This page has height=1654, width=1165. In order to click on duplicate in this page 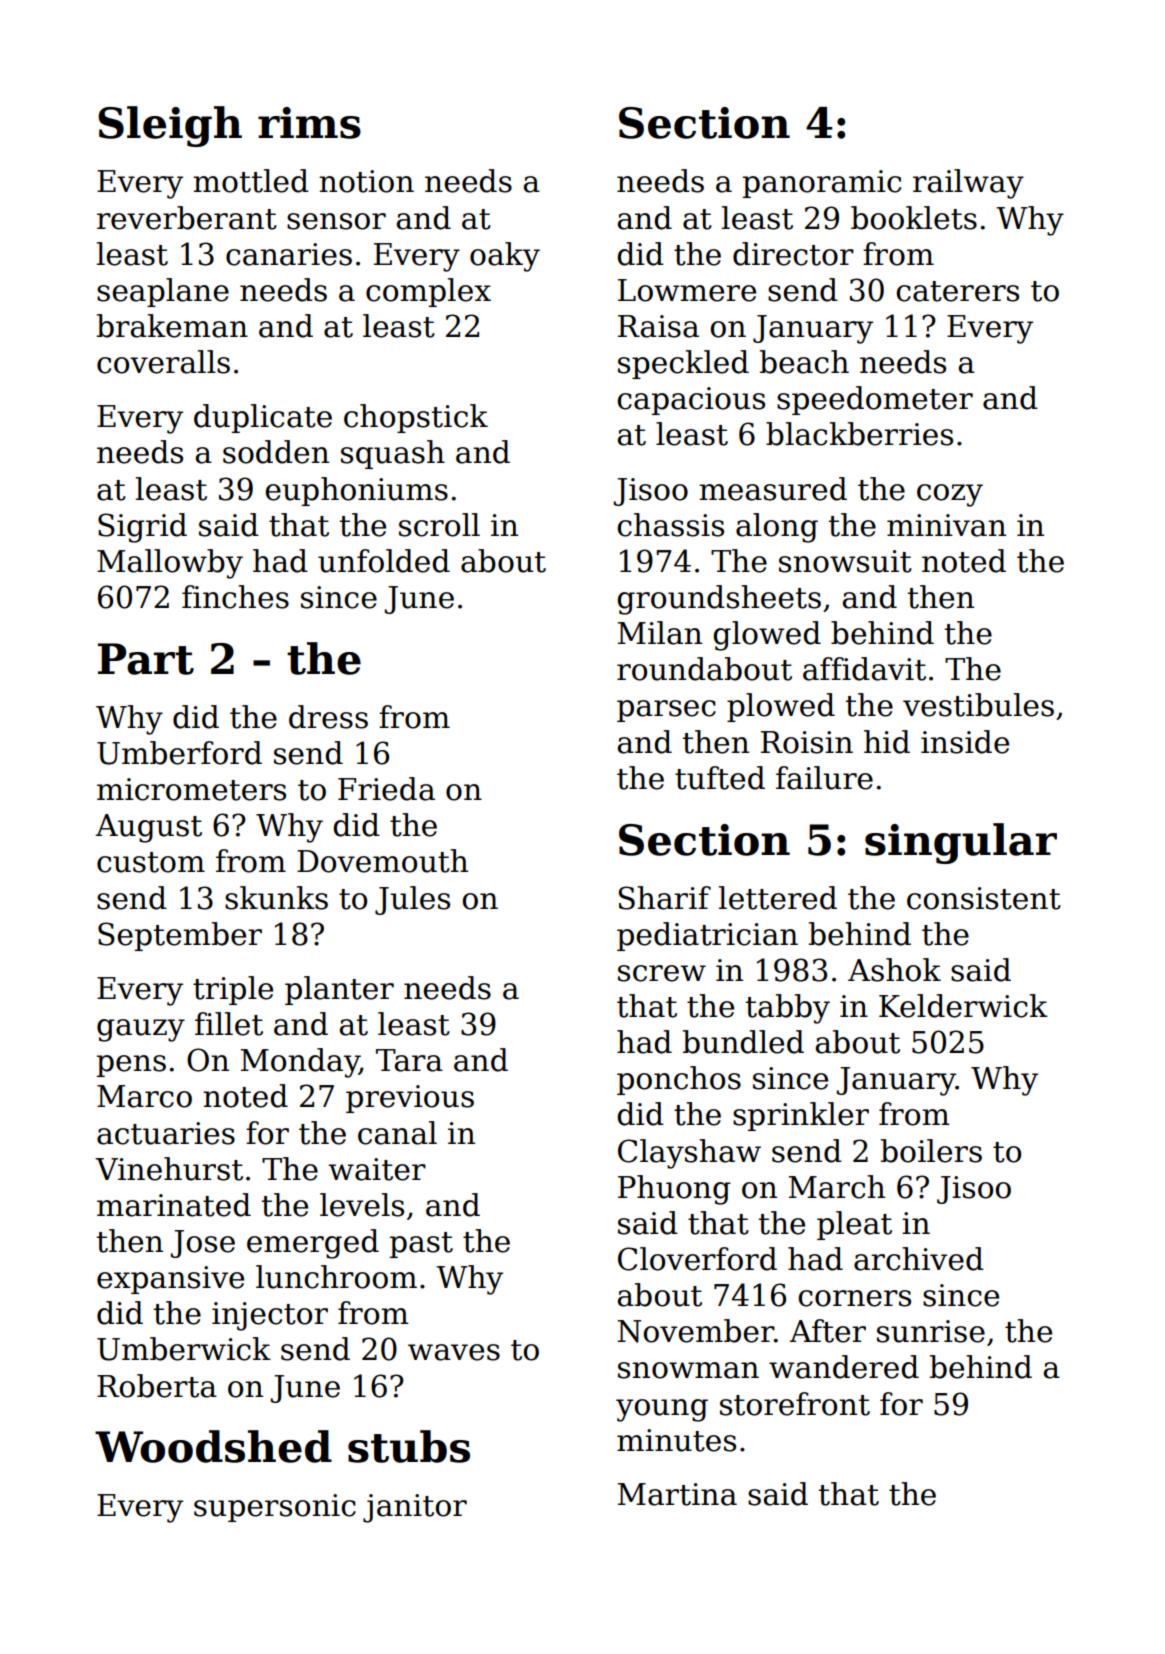, I will do `click(263, 418)`.
